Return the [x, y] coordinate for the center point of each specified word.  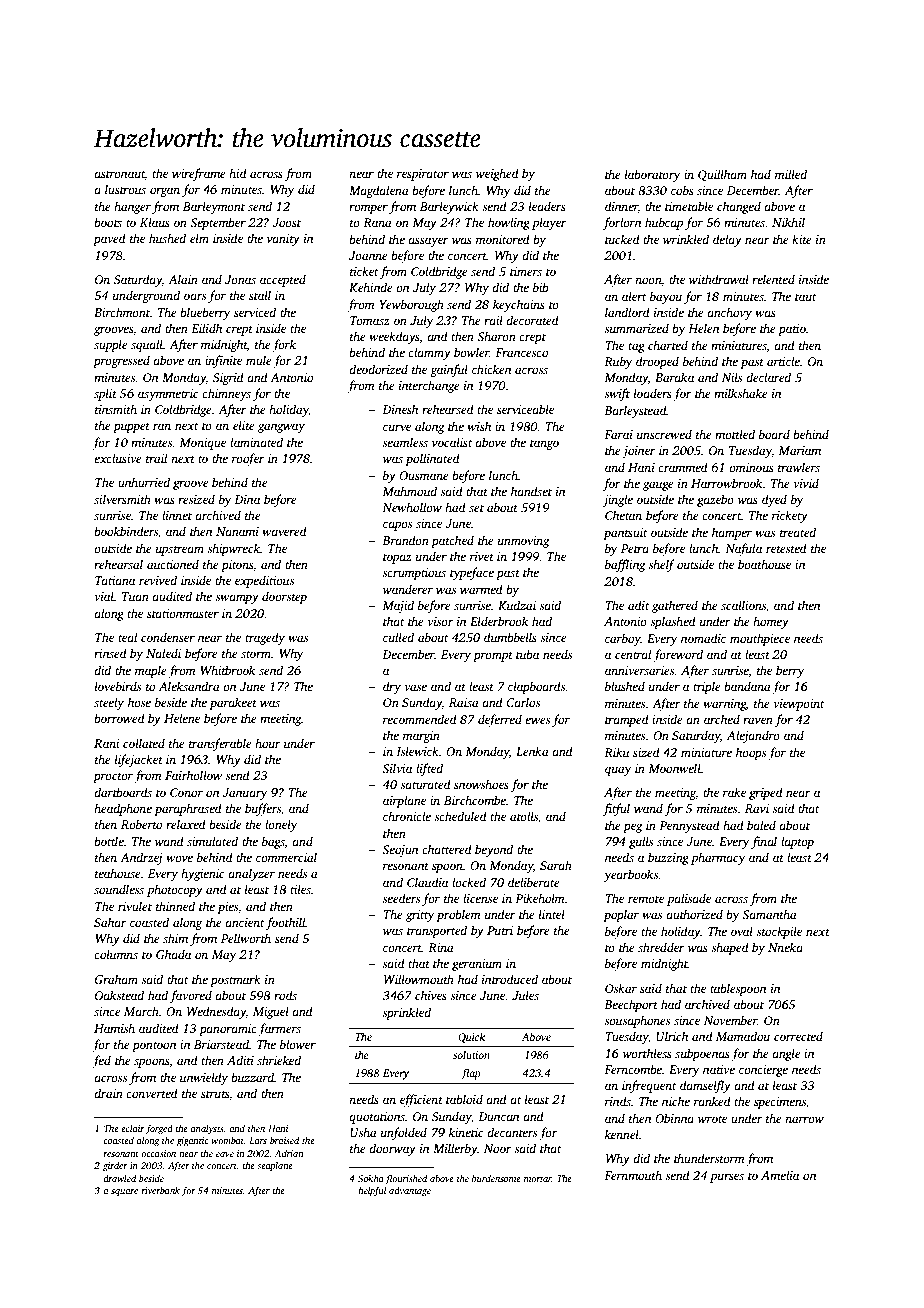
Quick [471, 1037]
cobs [682, 190]
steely [109, 703]
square [124, 1192]
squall [147, 345]
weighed [497, 174]
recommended [420, 719]
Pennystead [689, 826]
